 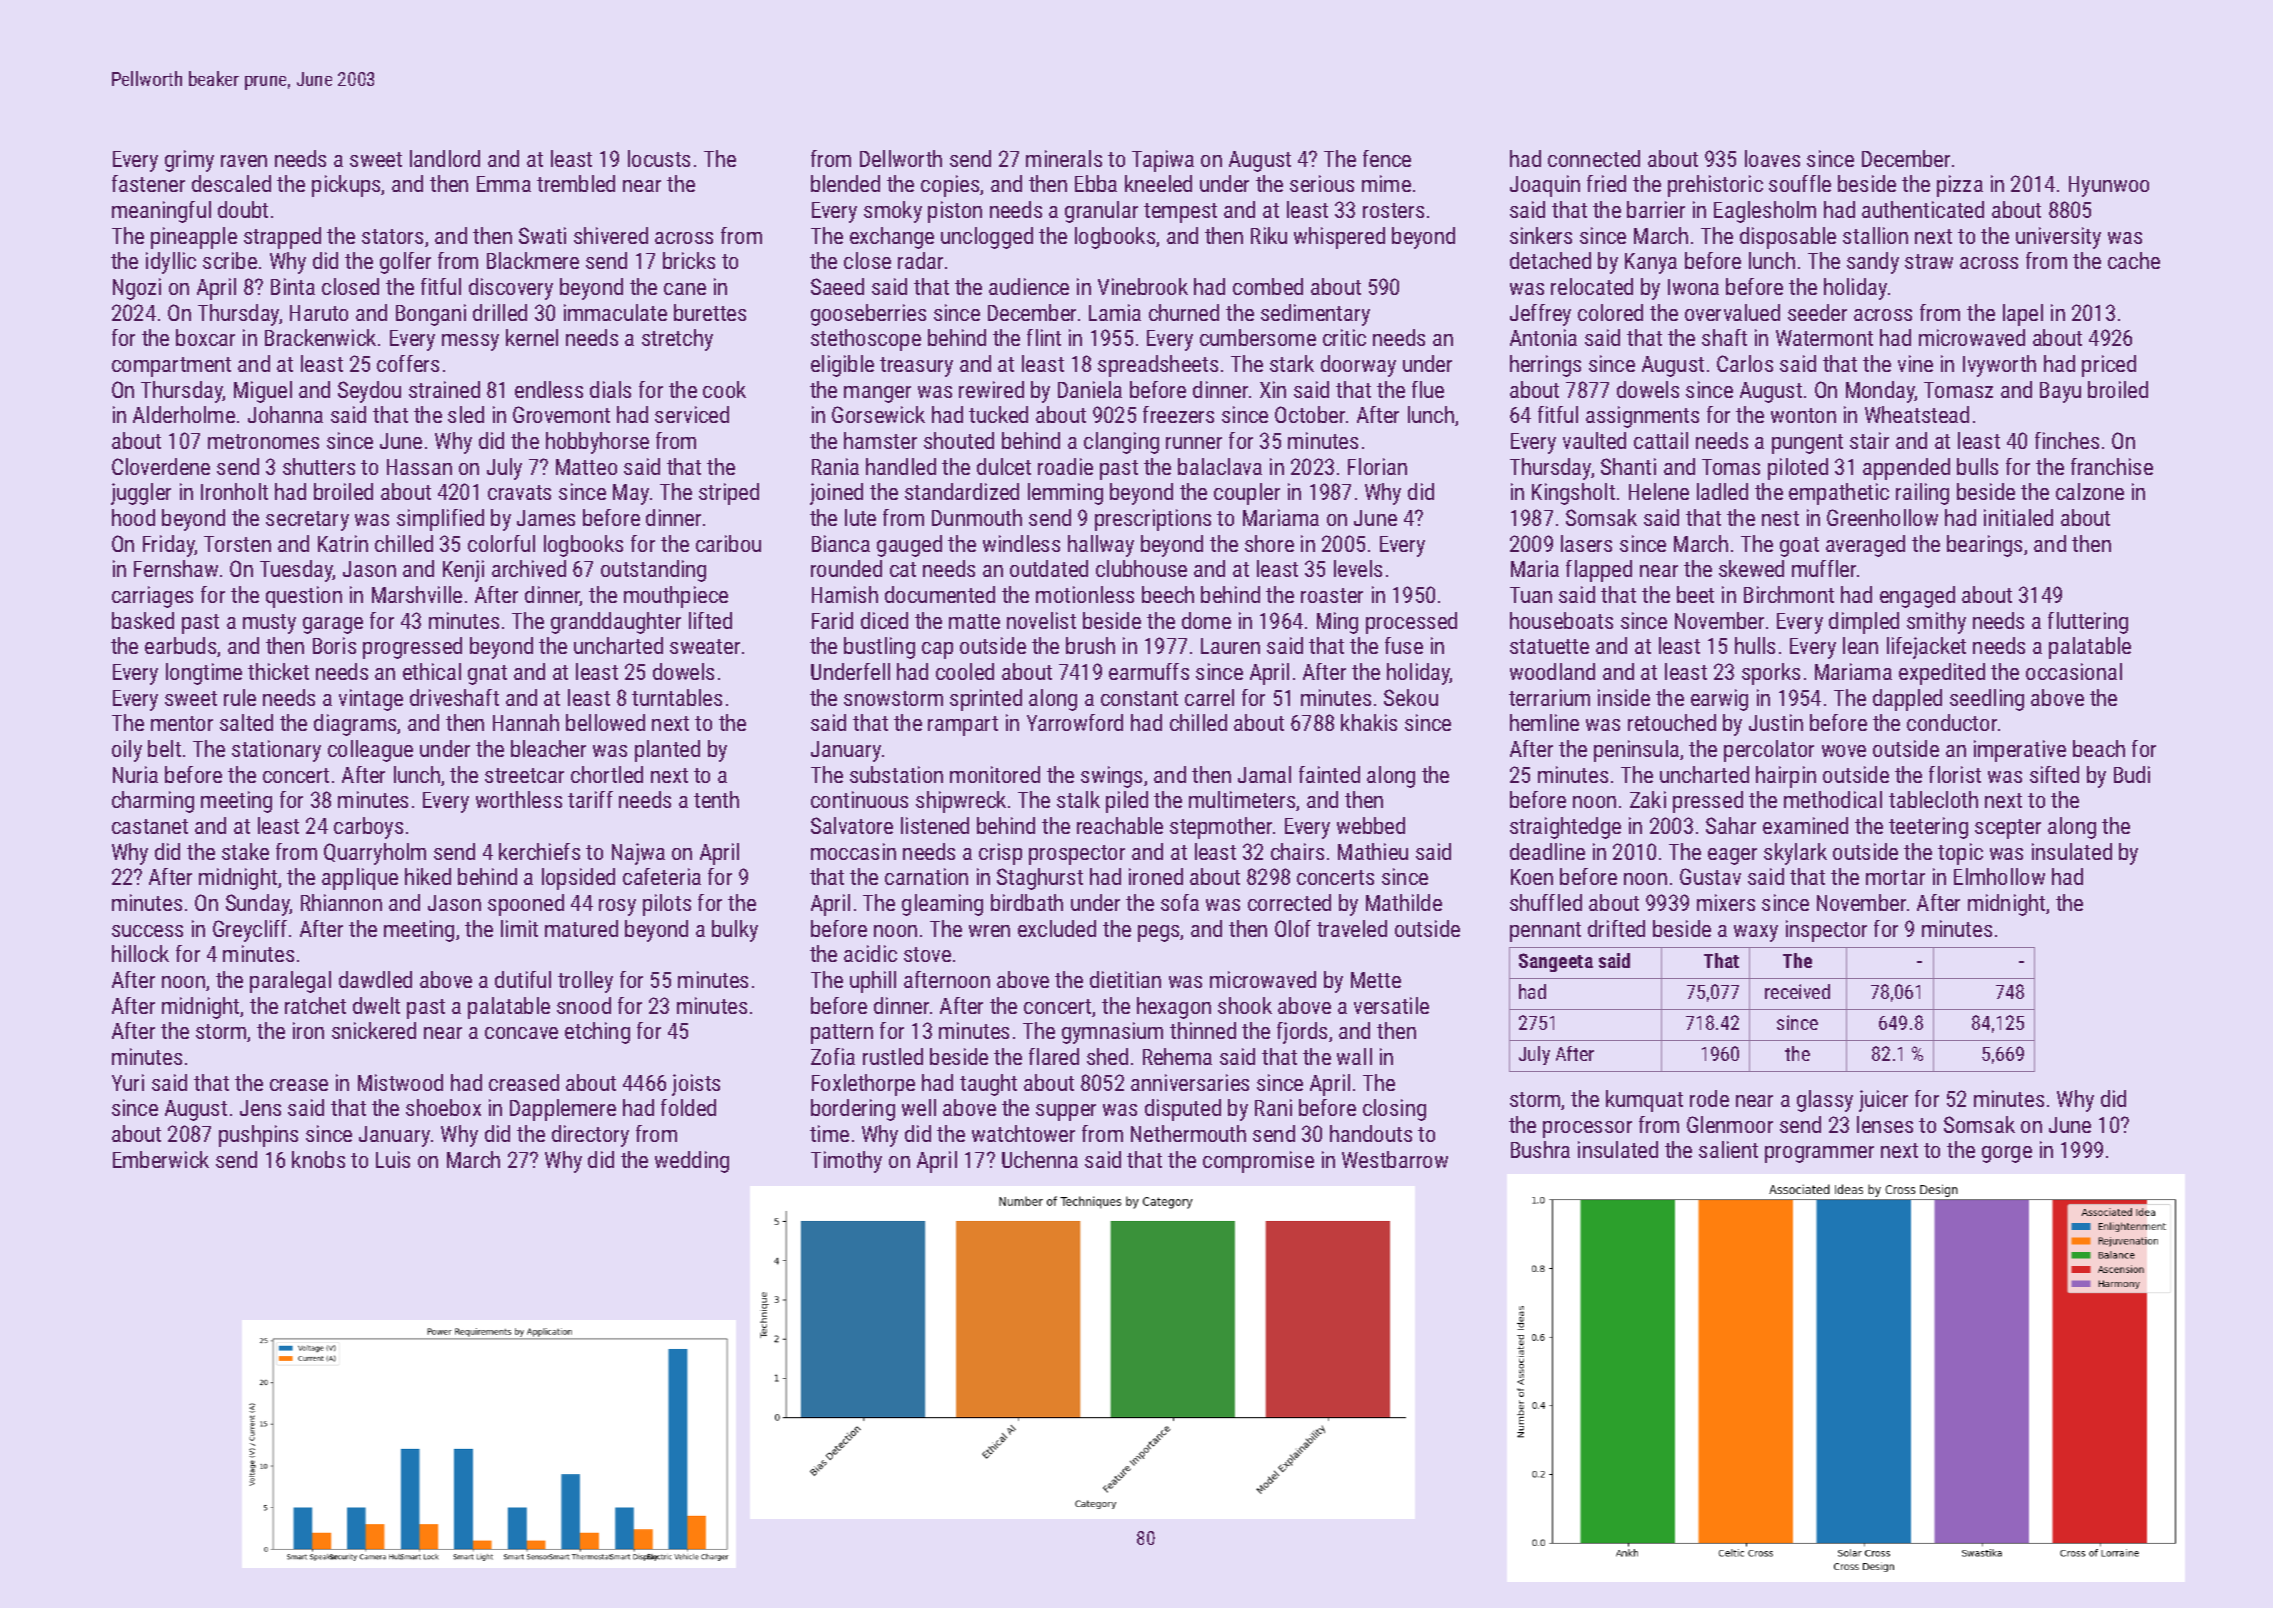 I want to click on clanging, so click(x=1121, y=443).
